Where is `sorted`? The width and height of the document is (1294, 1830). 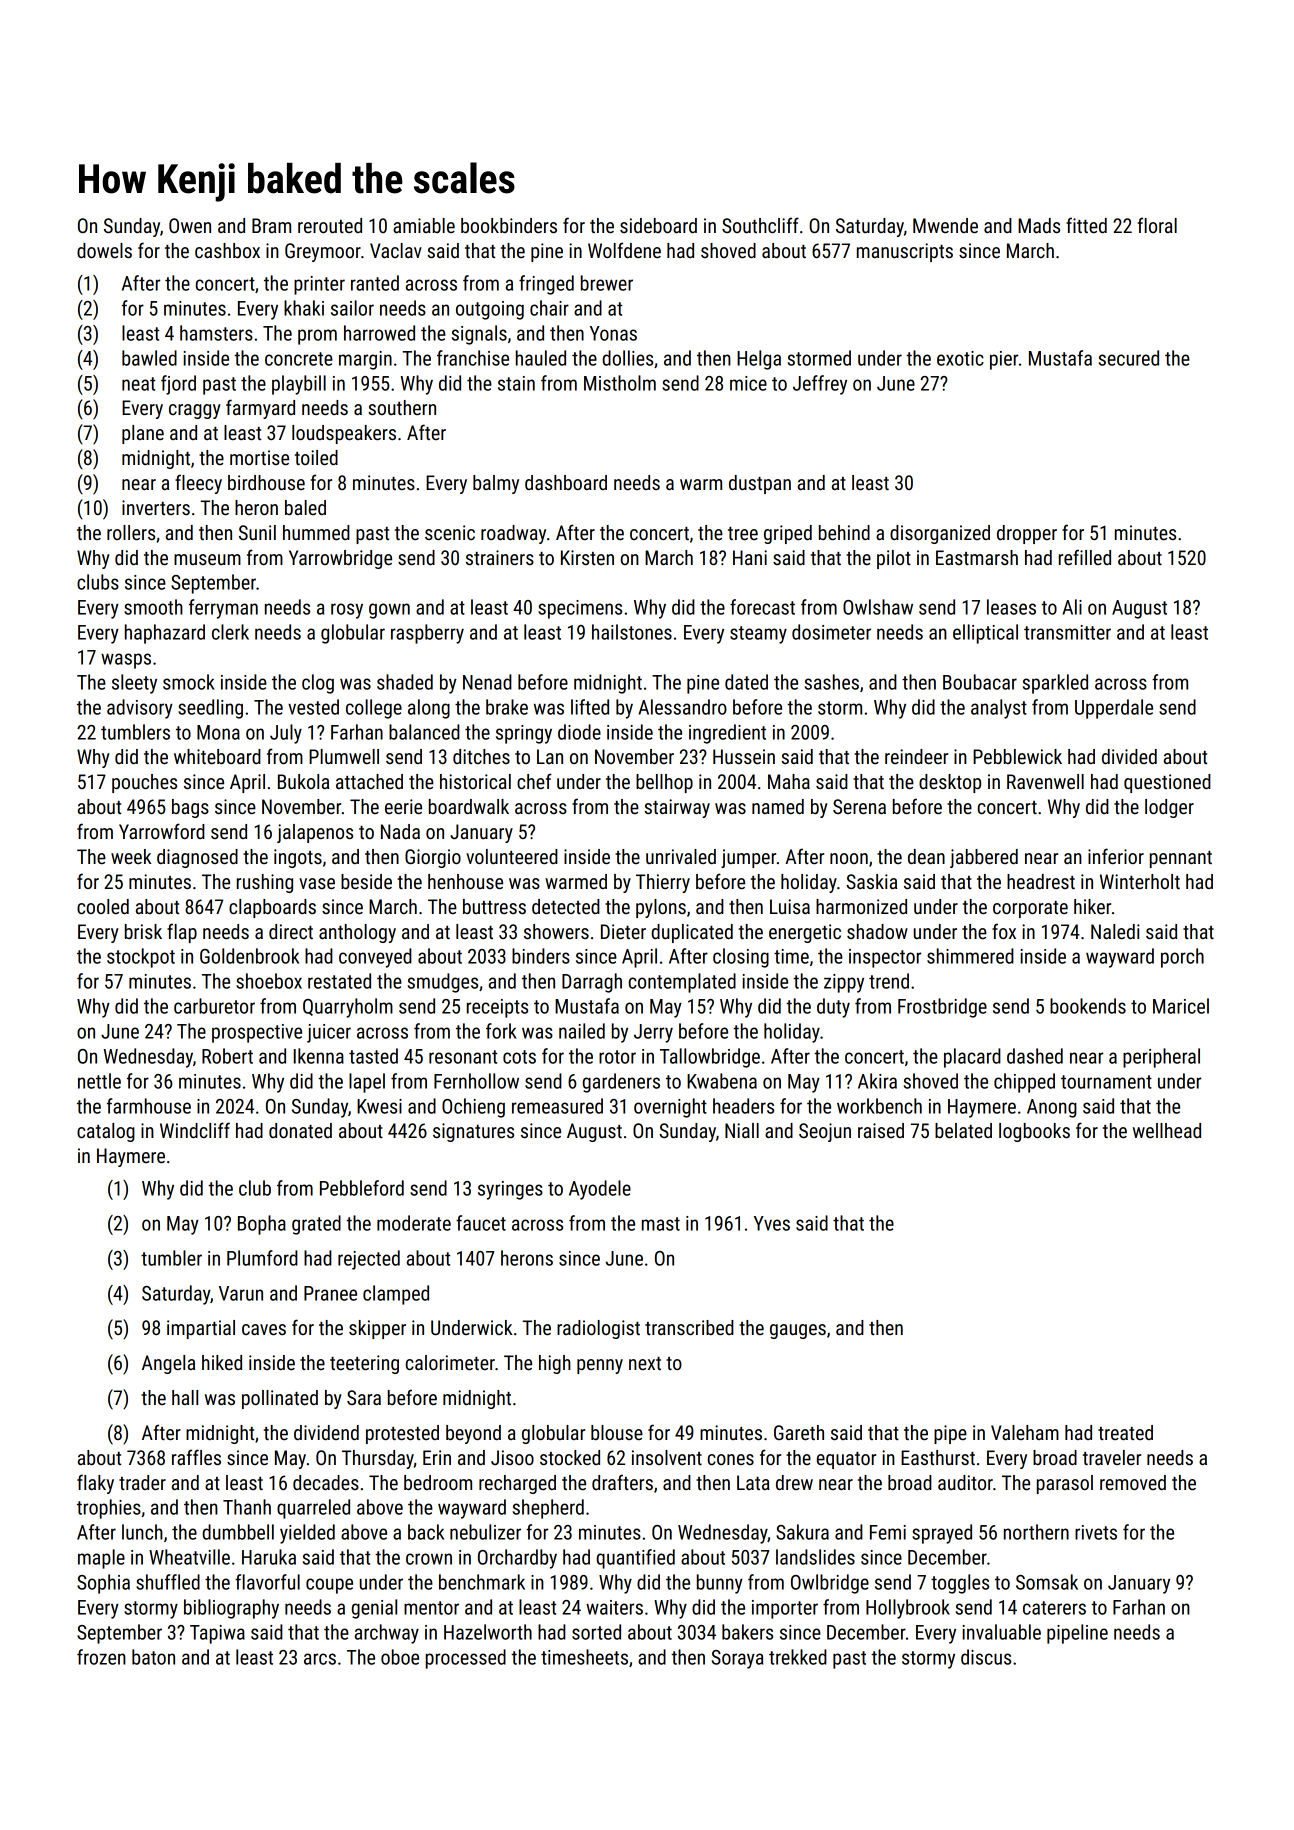
sorted is located at coordinates (596, 1632).
